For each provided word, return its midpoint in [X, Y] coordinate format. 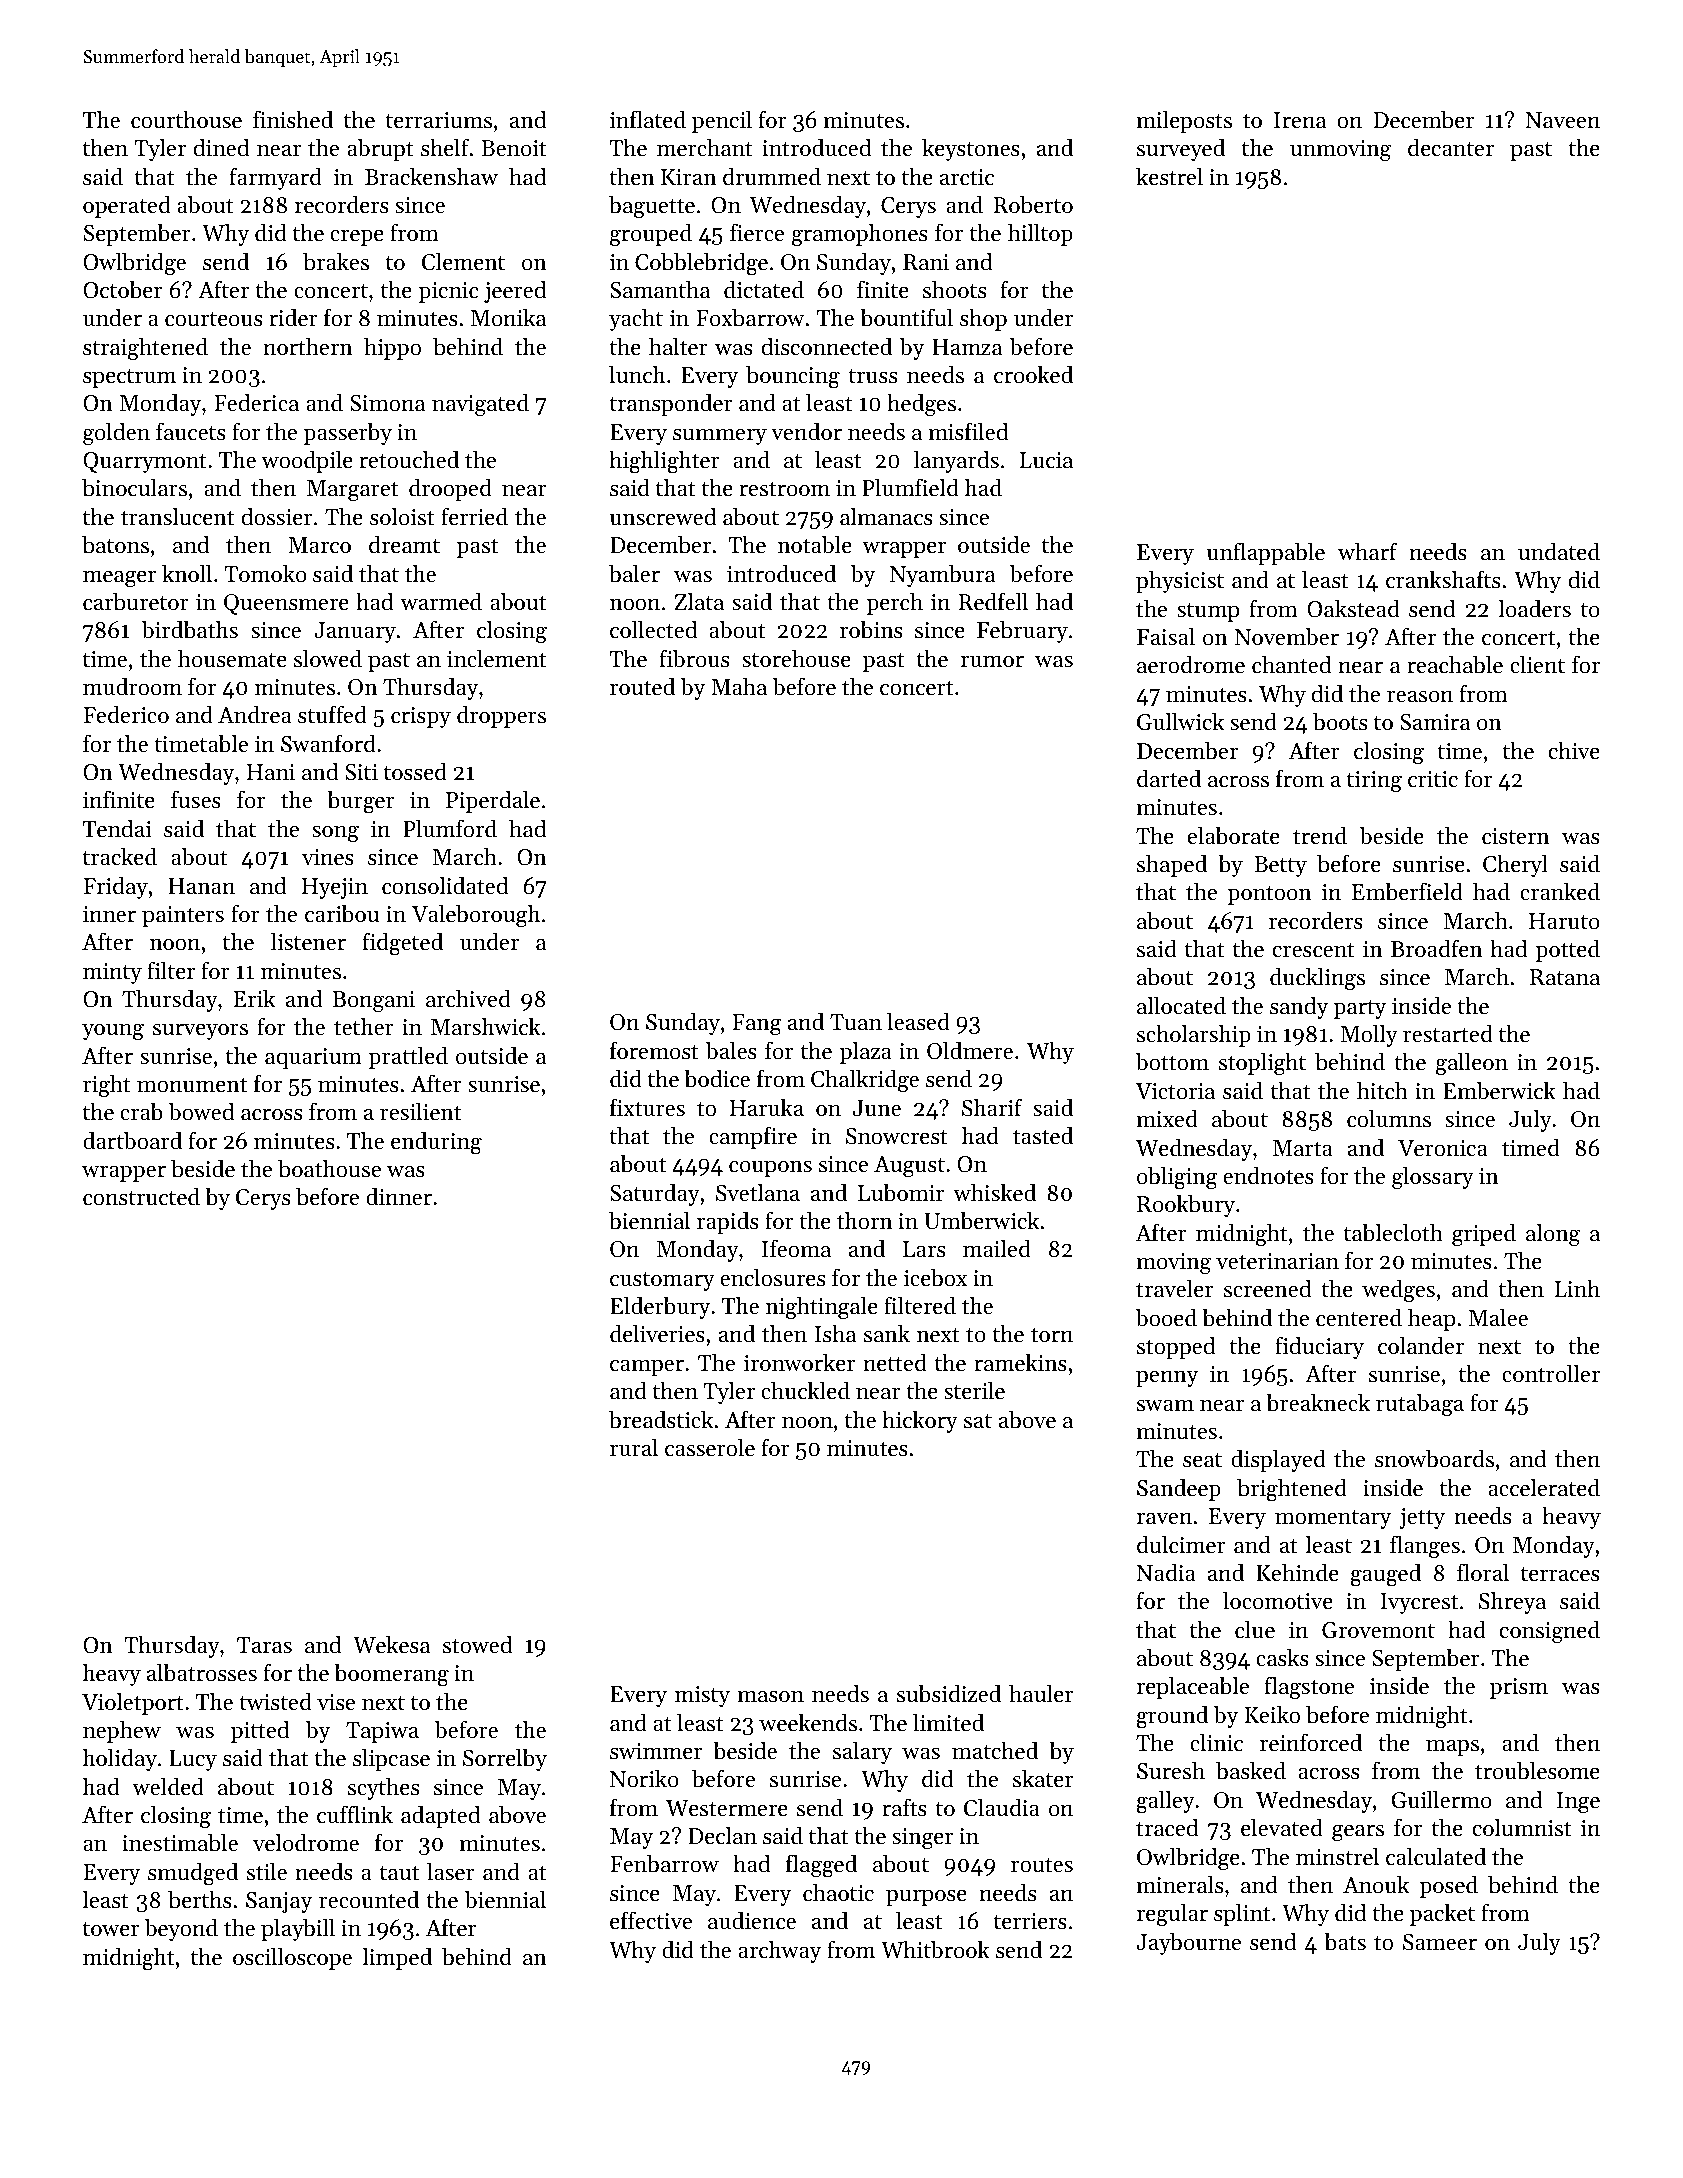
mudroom [132, 687]
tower [111, 1929]
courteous [214, 319]
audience [752, 1921]
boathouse [329, 1168]
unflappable [1266, 553]
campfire [753, 1137]
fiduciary [1319, 1347]
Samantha [660, 289]
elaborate [1234, 836]
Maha [739, 686]
